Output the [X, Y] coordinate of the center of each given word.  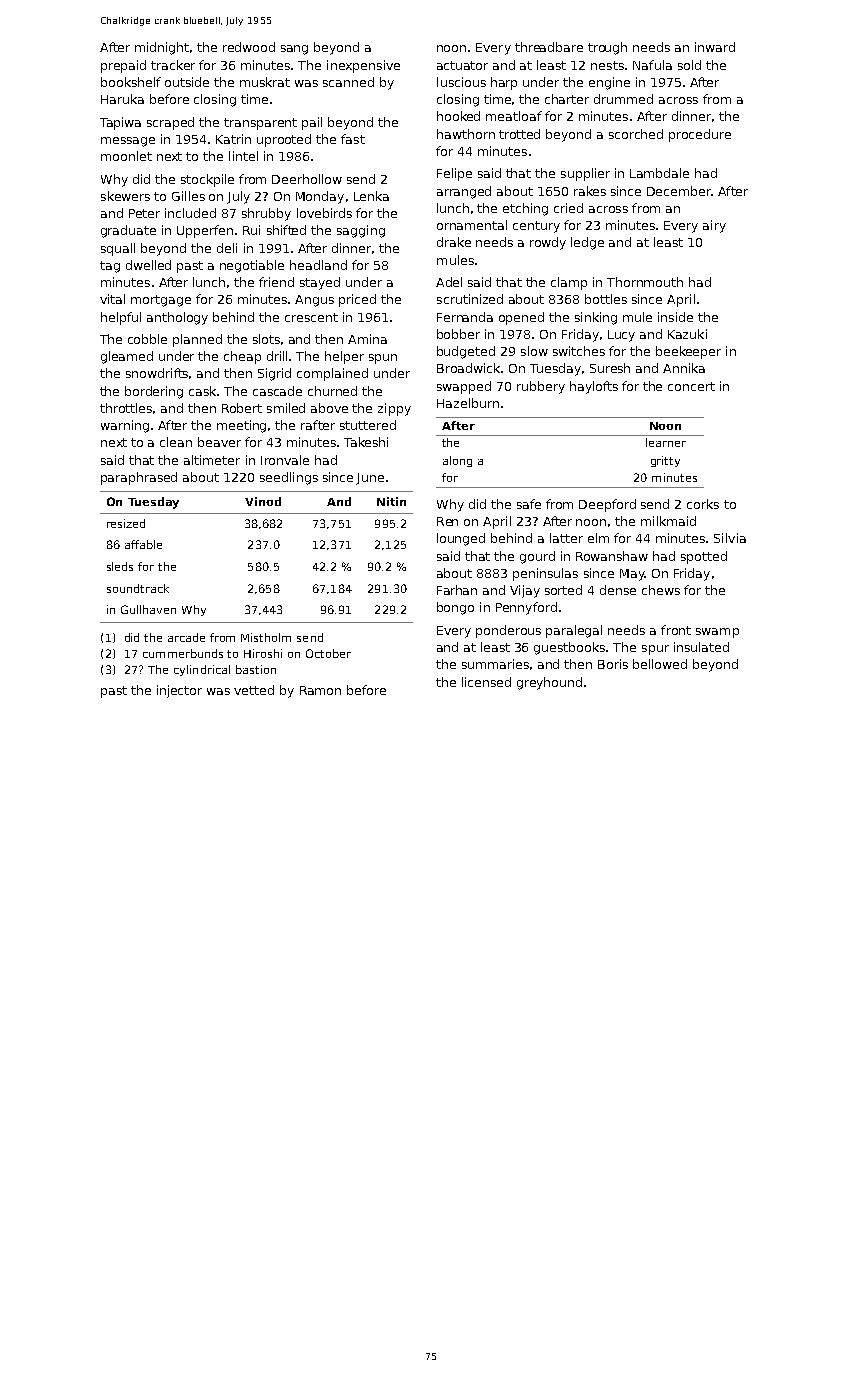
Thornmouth [645, 282]
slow [534, 351]
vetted [254, 690]
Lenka [371, 196]
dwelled [148, 265]
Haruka [122, 99]
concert [691, 386]
